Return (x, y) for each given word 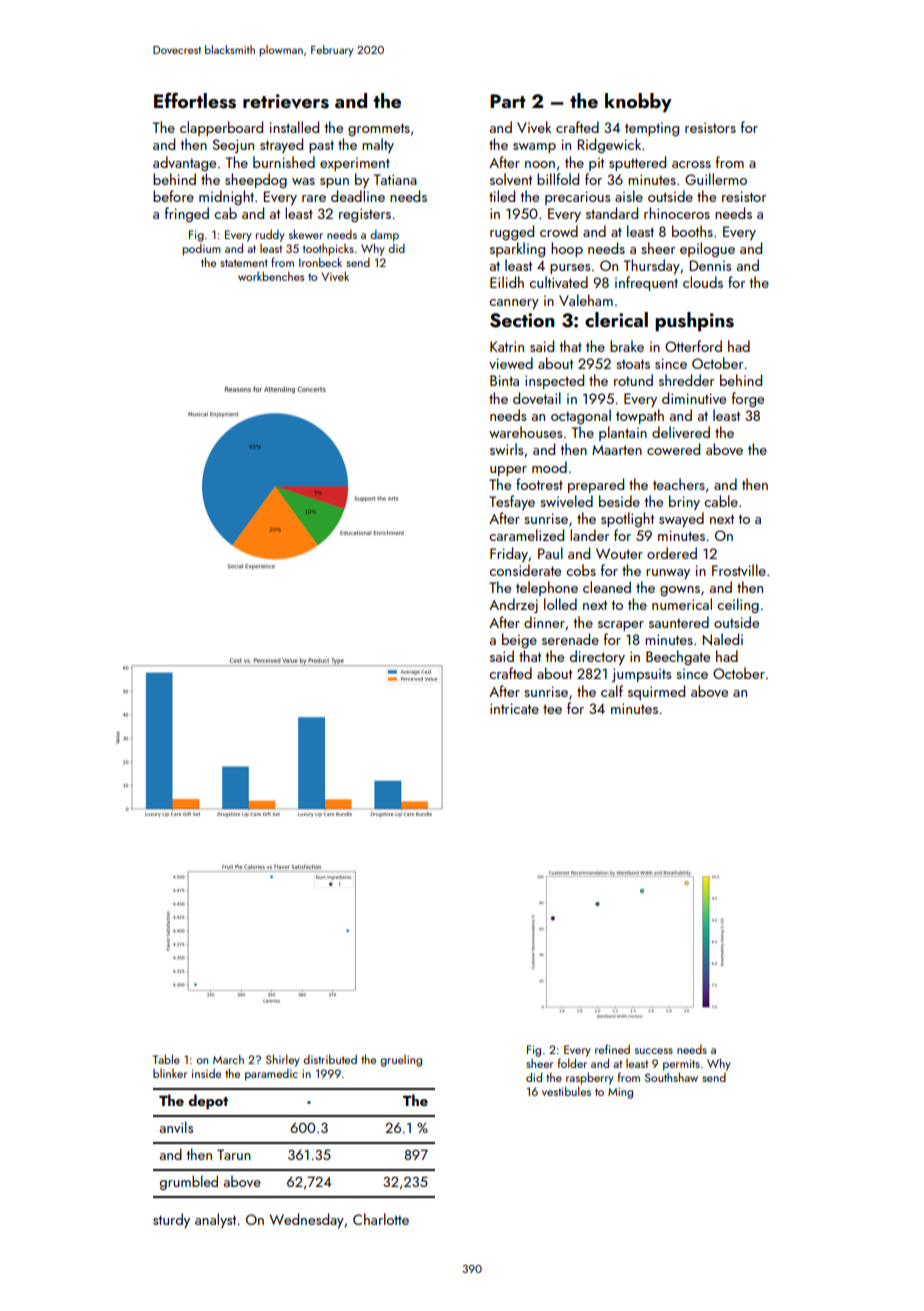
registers (365, 215)
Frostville (739, 570)
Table (166, 1059)
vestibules (566, 1091)
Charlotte (381, 1219)
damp (384, 235)
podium (202, 249)
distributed (330, 1059)
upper (508, 471)
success (654, 1051)
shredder (686, 380)
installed (294, 127)
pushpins (694, 321)
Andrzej (513, 605)
